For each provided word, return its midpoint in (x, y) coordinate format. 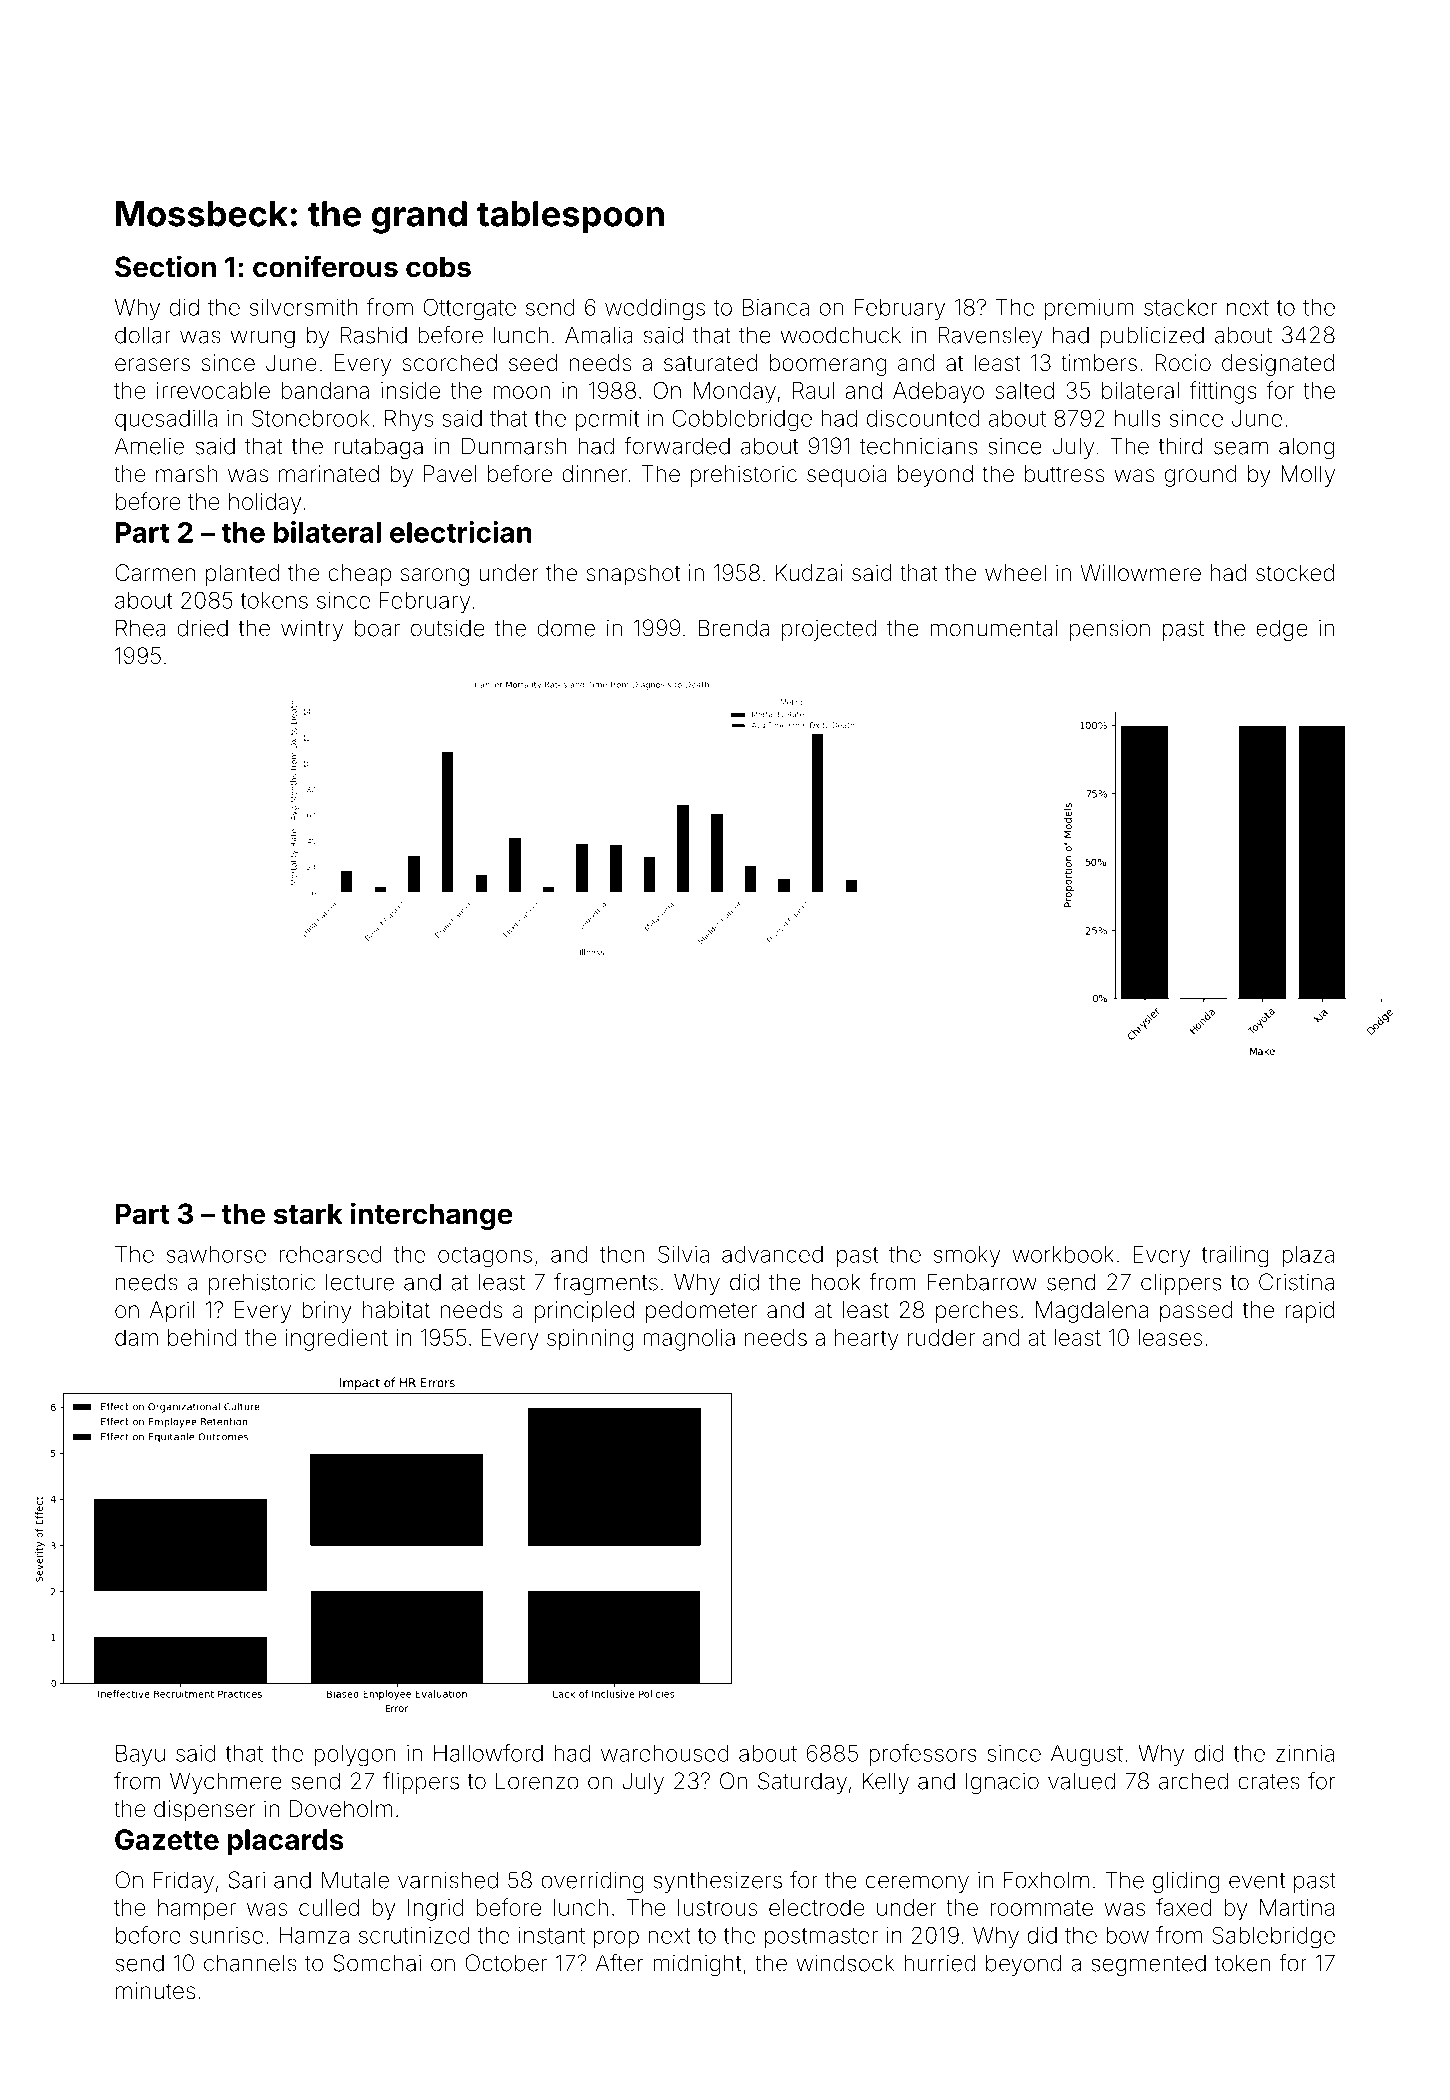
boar (377, 628)
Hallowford (488, 1753)
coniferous (325, 266)
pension (1110, 630)
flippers (421, 1783)
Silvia (683, 1254)
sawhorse (216, 1254)
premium (1089, 309)
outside (448, 628)
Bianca (776, 307)
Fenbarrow (982, 1282)
